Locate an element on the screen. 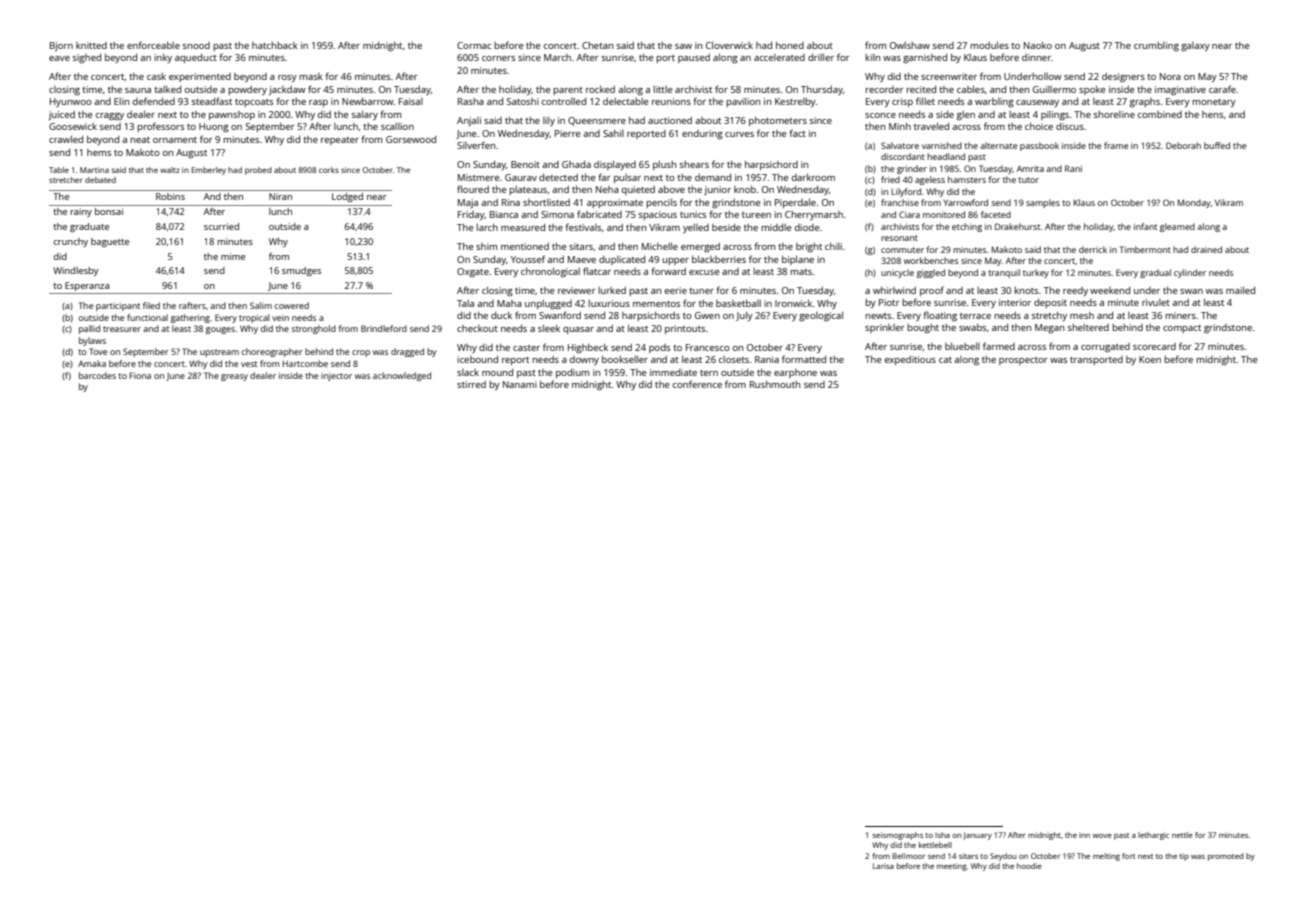  barcodes is located at coordinates (97, 375).
